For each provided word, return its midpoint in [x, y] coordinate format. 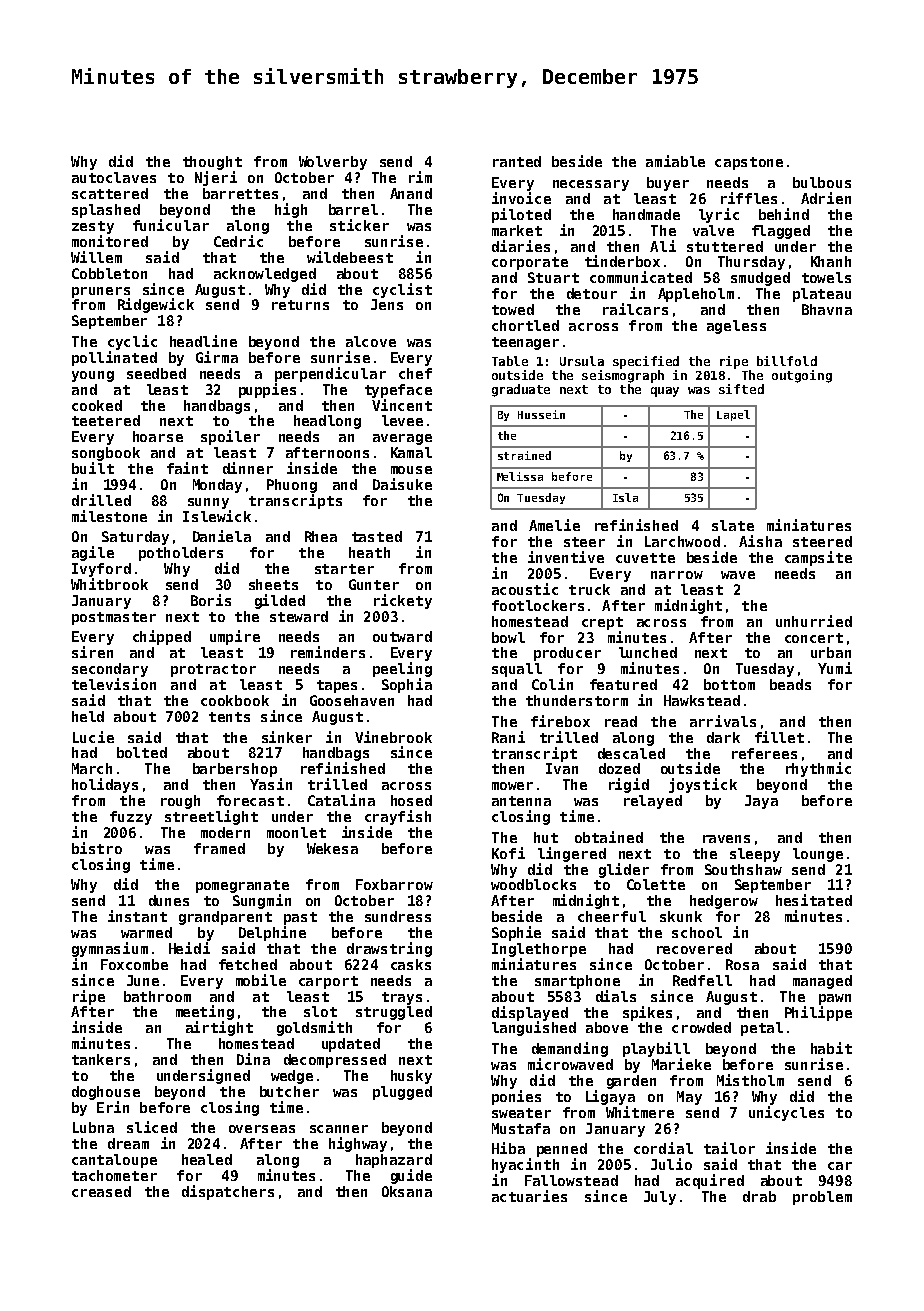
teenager [525, 343]
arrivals [723, 721]
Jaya [761, 802]
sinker [287, 737]
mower [512, 786]
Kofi [508, 853]
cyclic [132, 342]
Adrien [826, 198]
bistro [97, 848]
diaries [521, 246]
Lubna [93, 1127]
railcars [635, 309]
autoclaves [114, 177]
